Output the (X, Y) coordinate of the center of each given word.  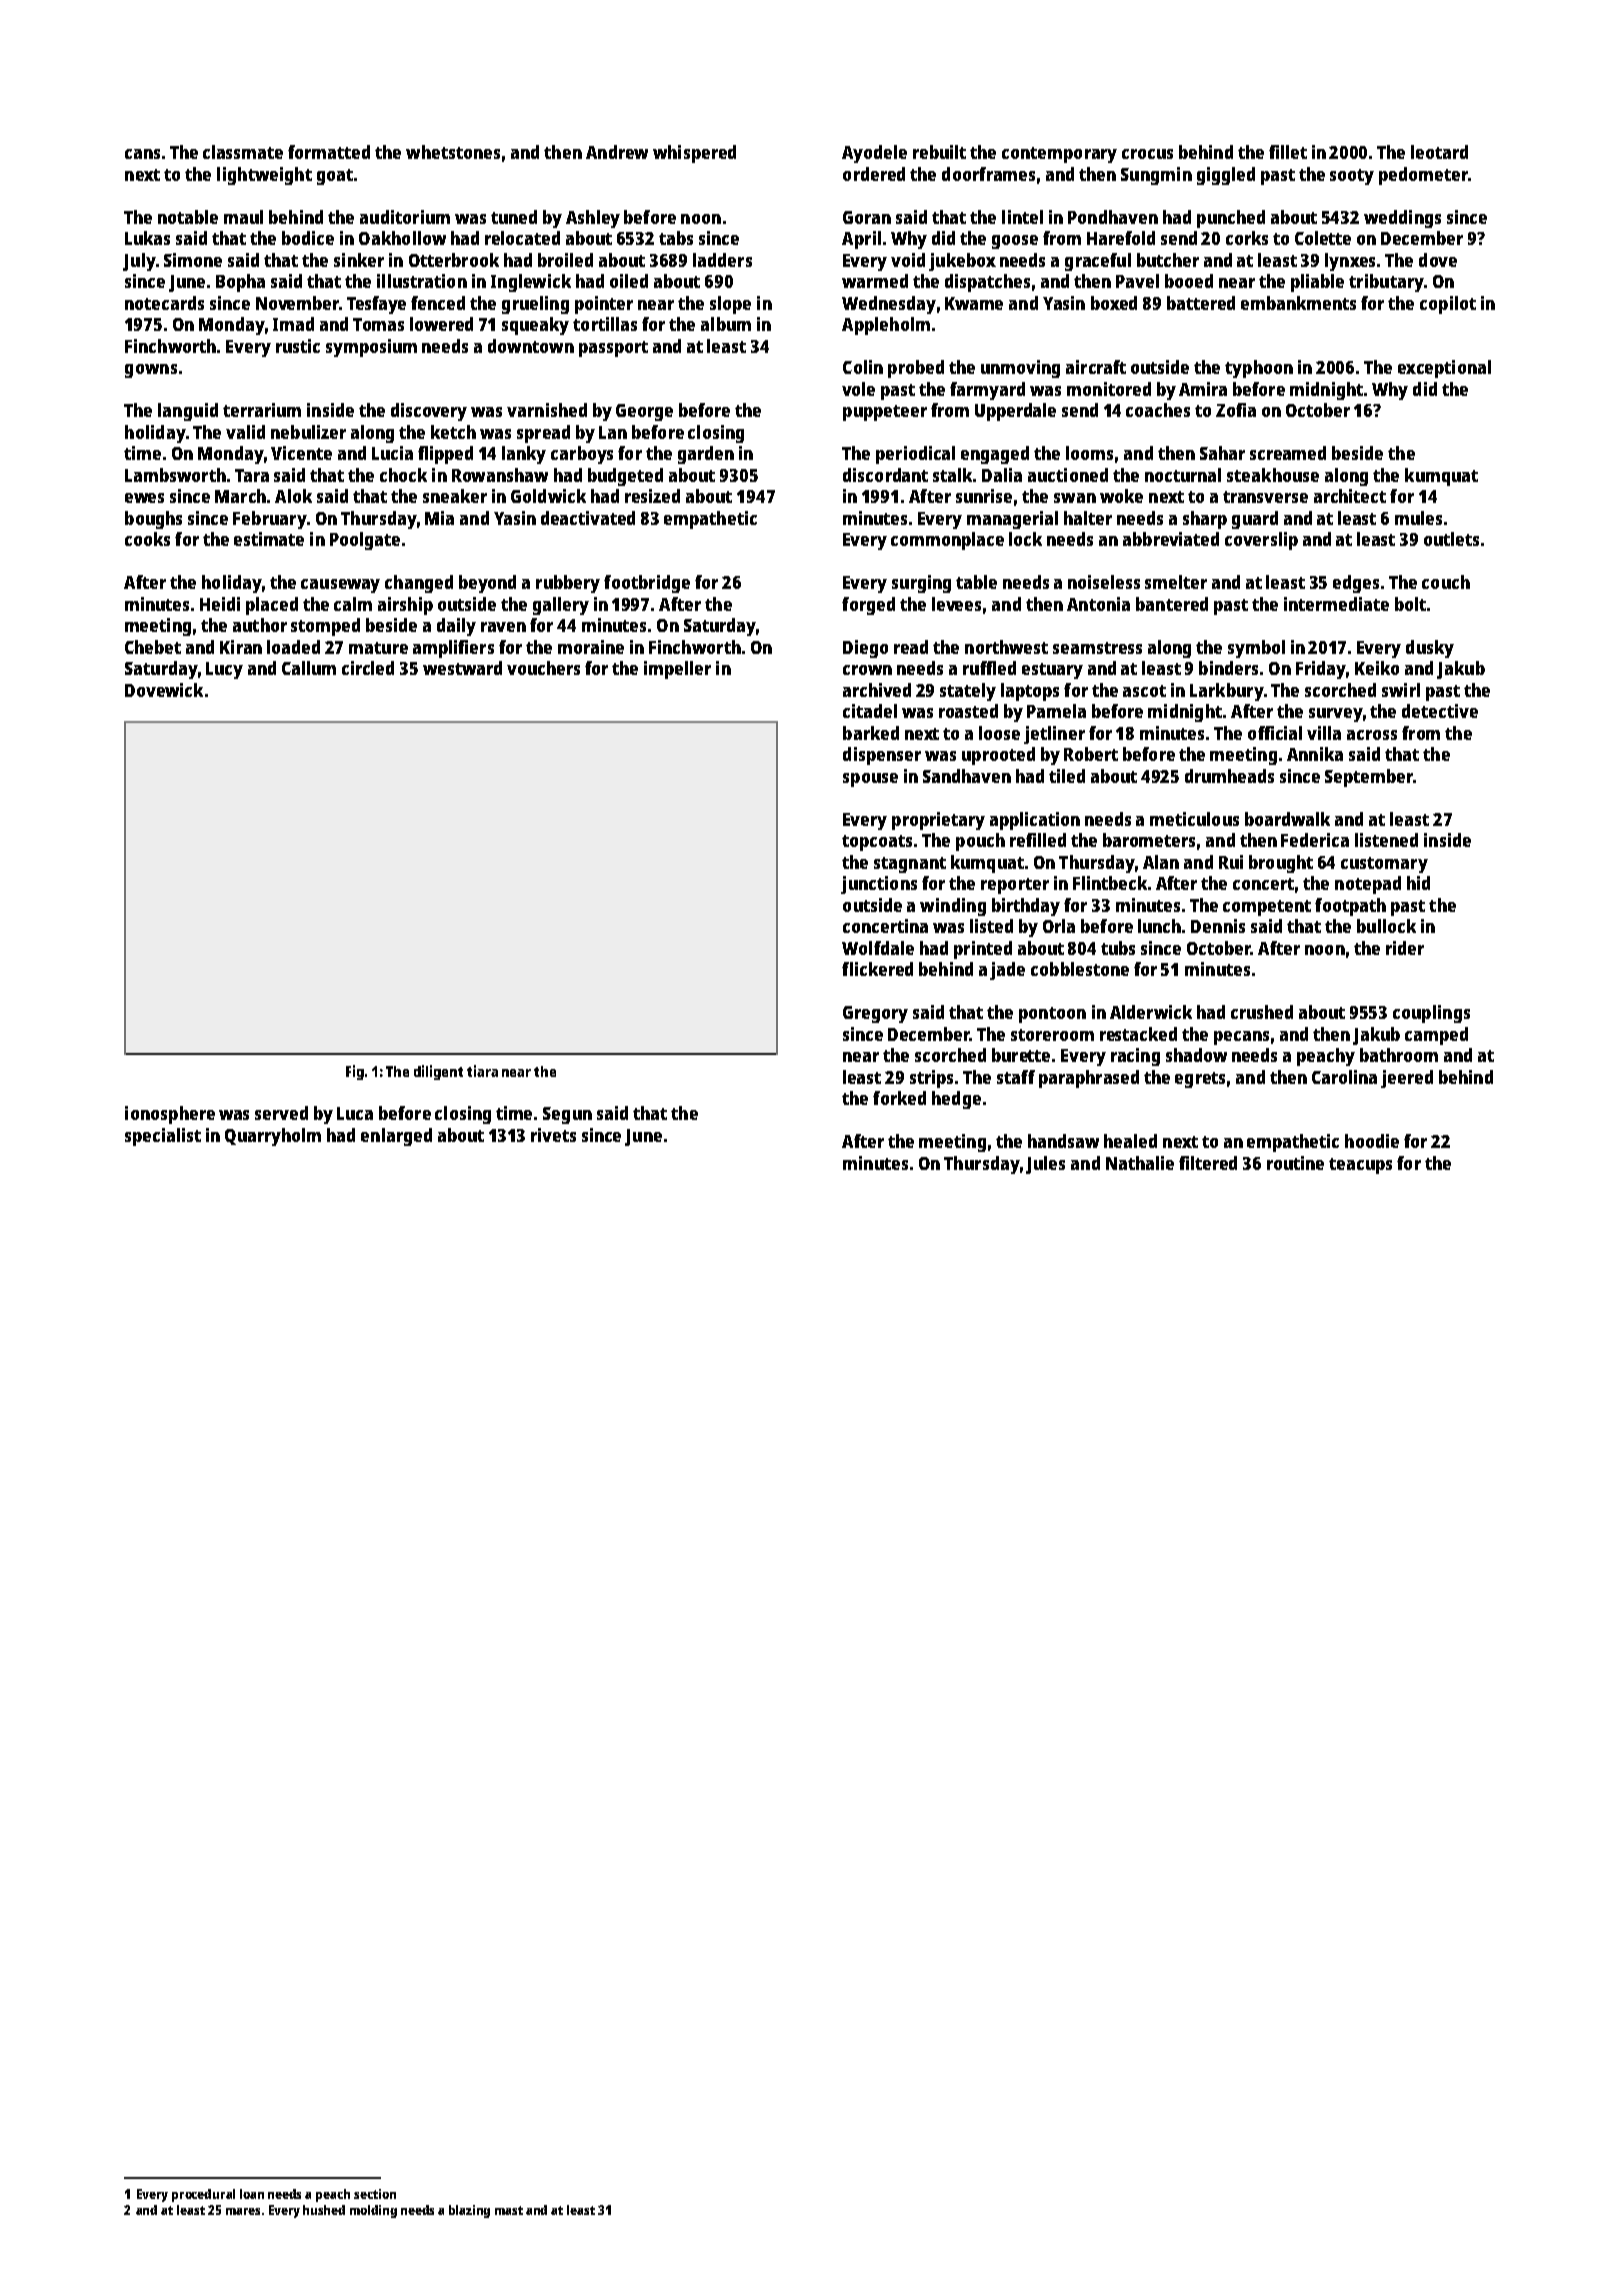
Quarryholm (273, 1137)
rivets (553, 1135)
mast (509, 2210)
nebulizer (308, 432)
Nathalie (1140, 1163)
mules (1418, 518)
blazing (469, 2211)
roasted (968, 711)
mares (243, 2211)
